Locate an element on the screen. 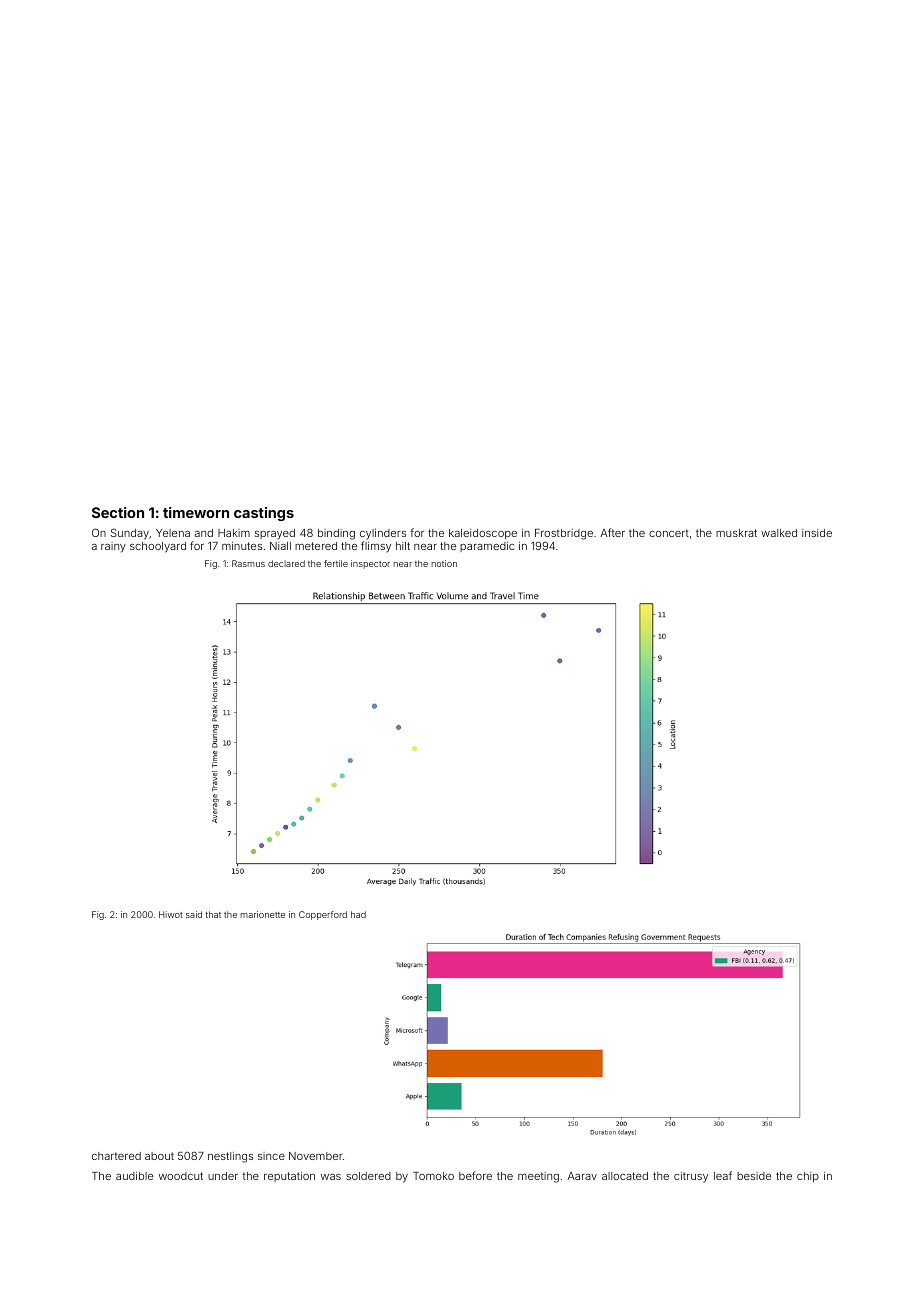 Image resolution: width=924 pixels, height=1308 pixels. Hiwot is located at coordinates (171, 914).
